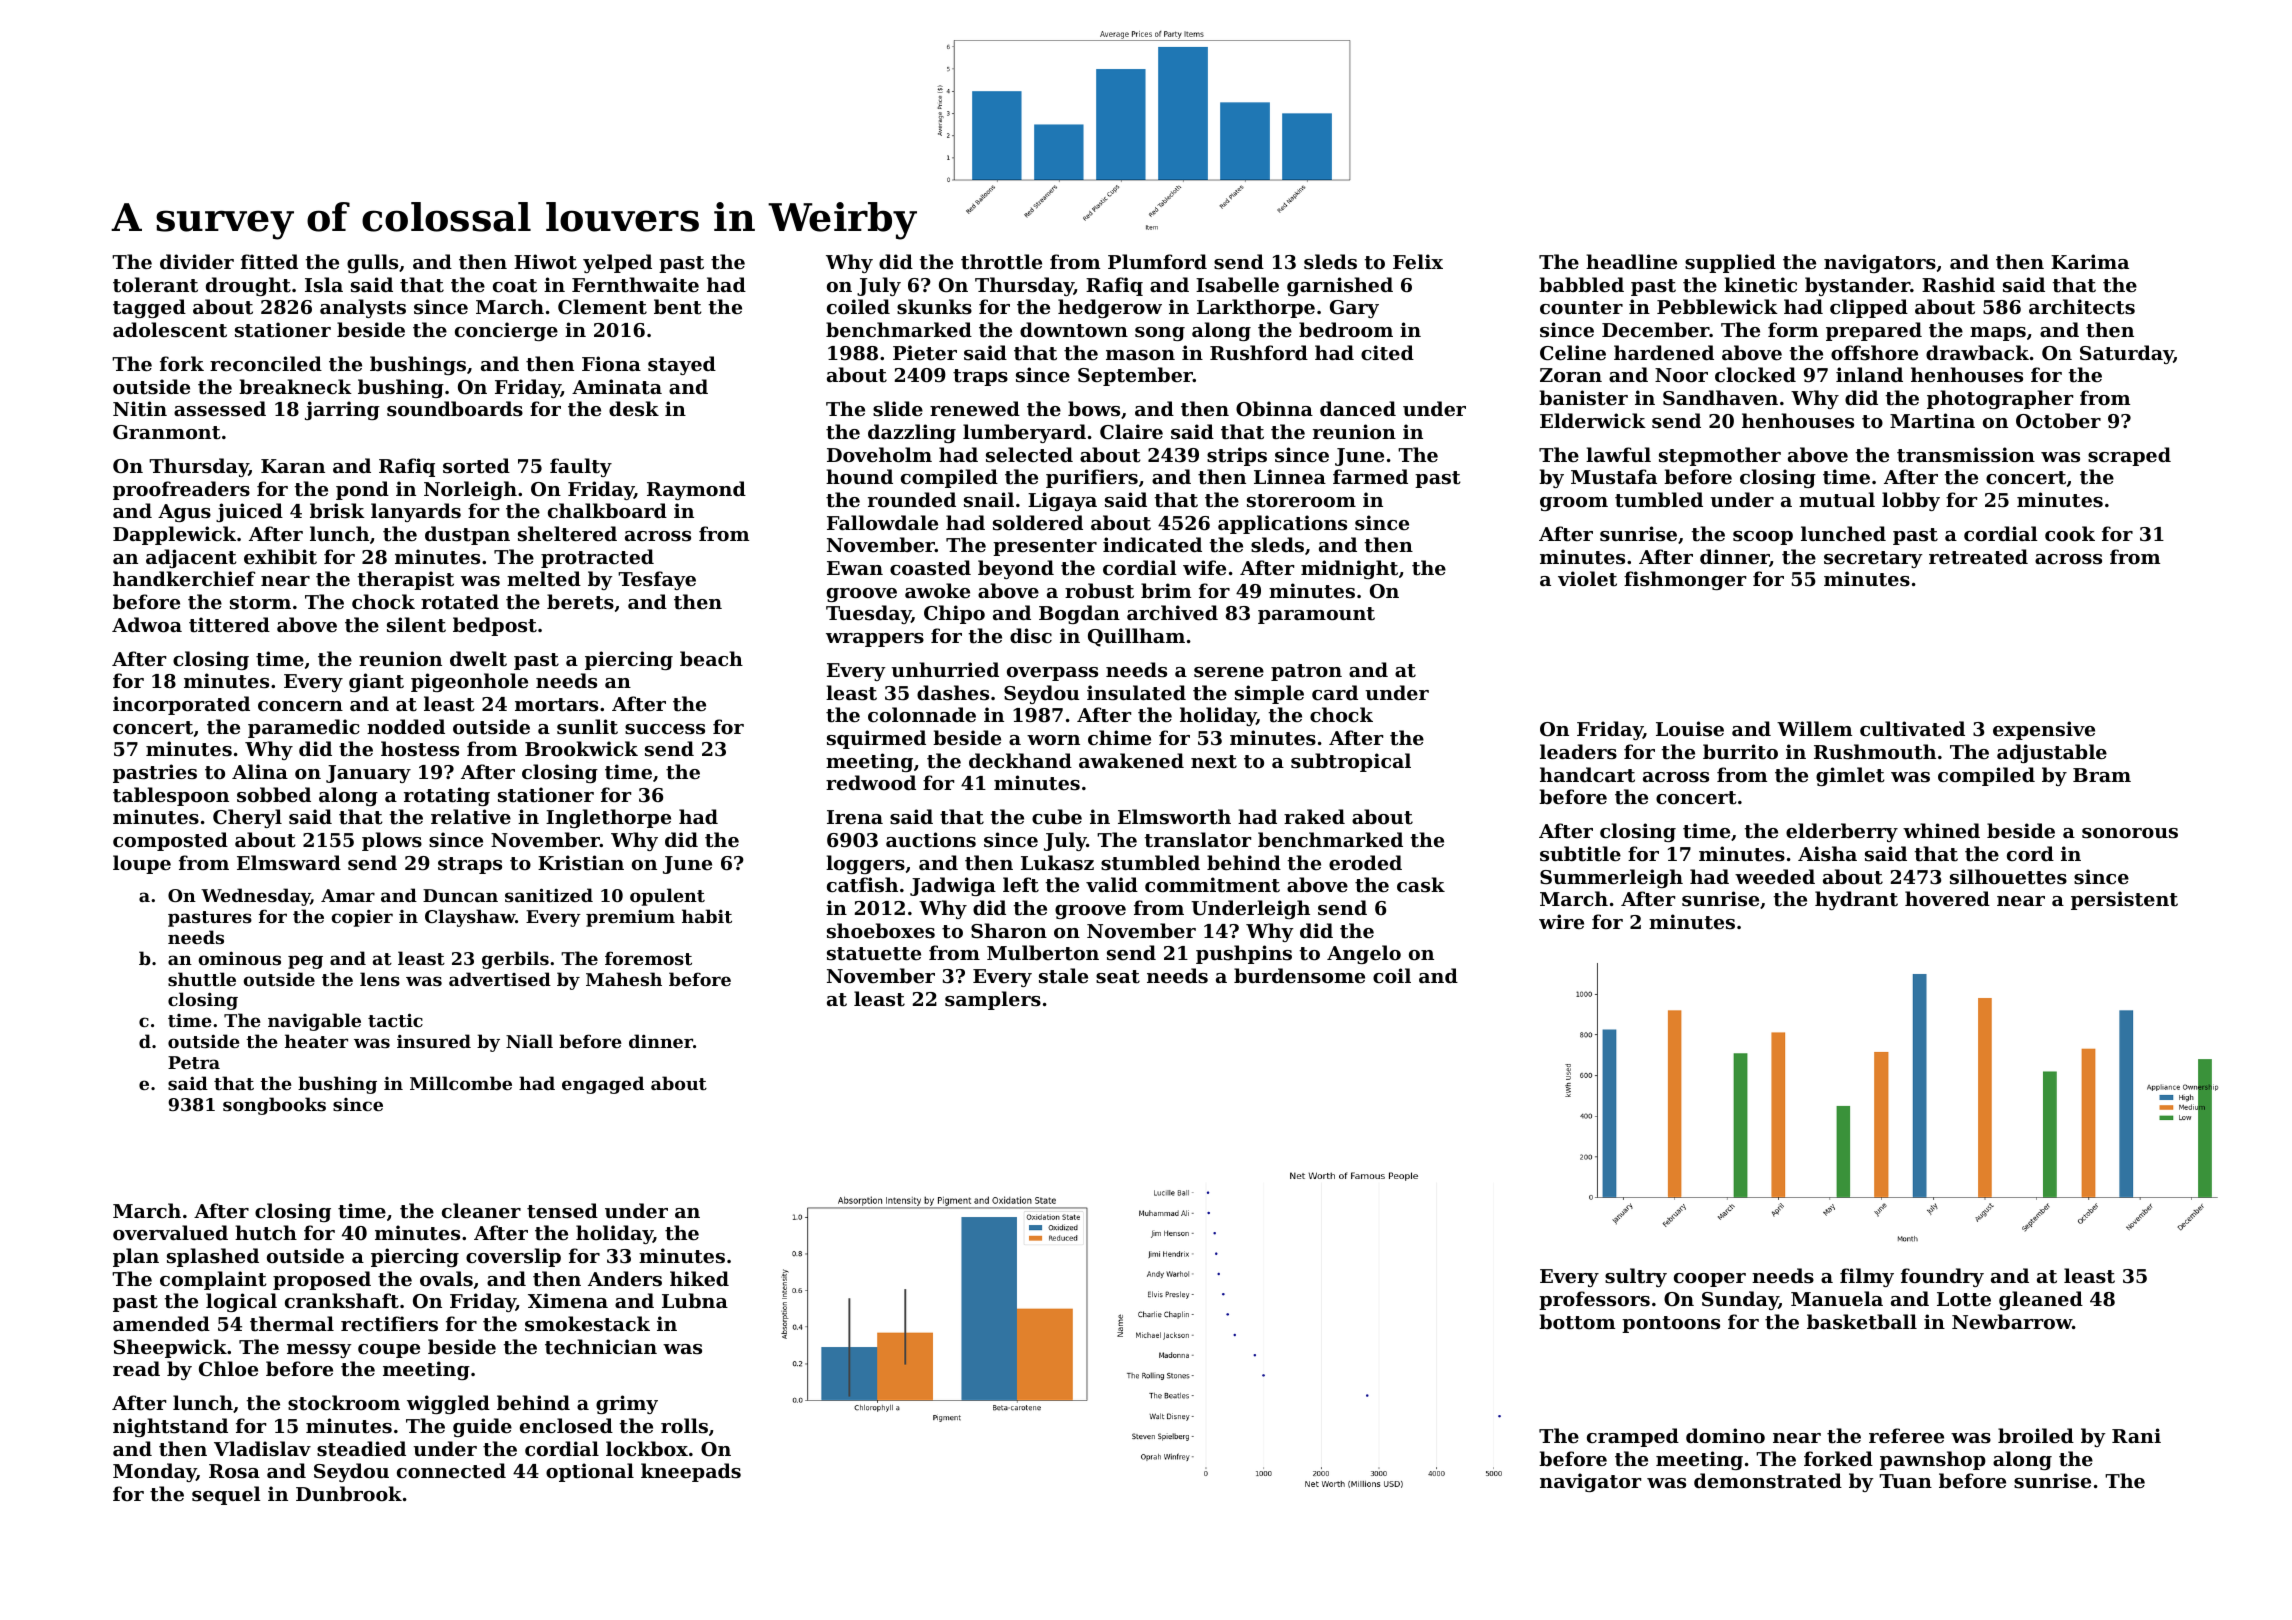  Describe the element at coordinates (2082, 307) in the screenshot. I see `architects` at that location.
